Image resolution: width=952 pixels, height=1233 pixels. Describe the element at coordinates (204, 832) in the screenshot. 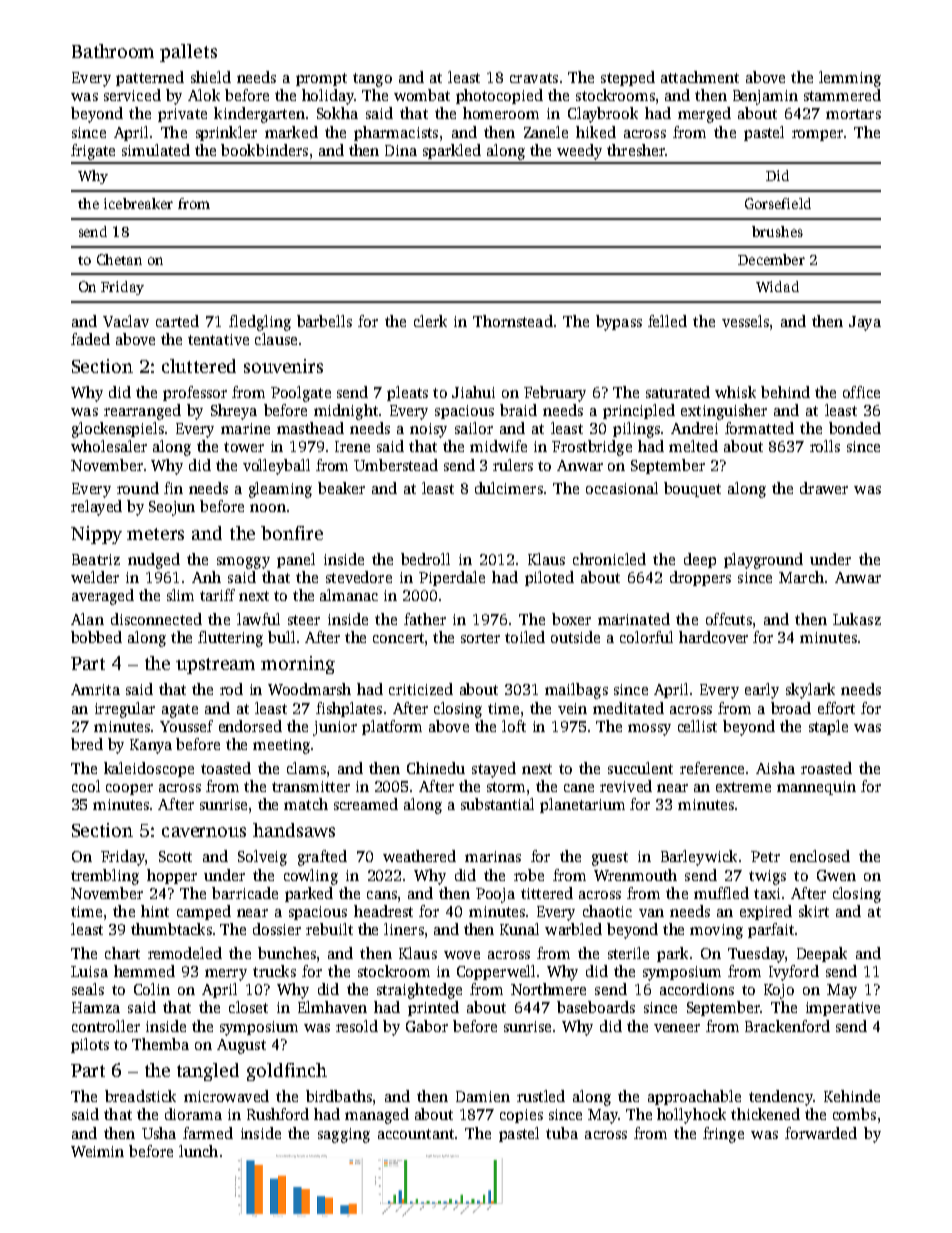

I see `cavernous` at that location.
